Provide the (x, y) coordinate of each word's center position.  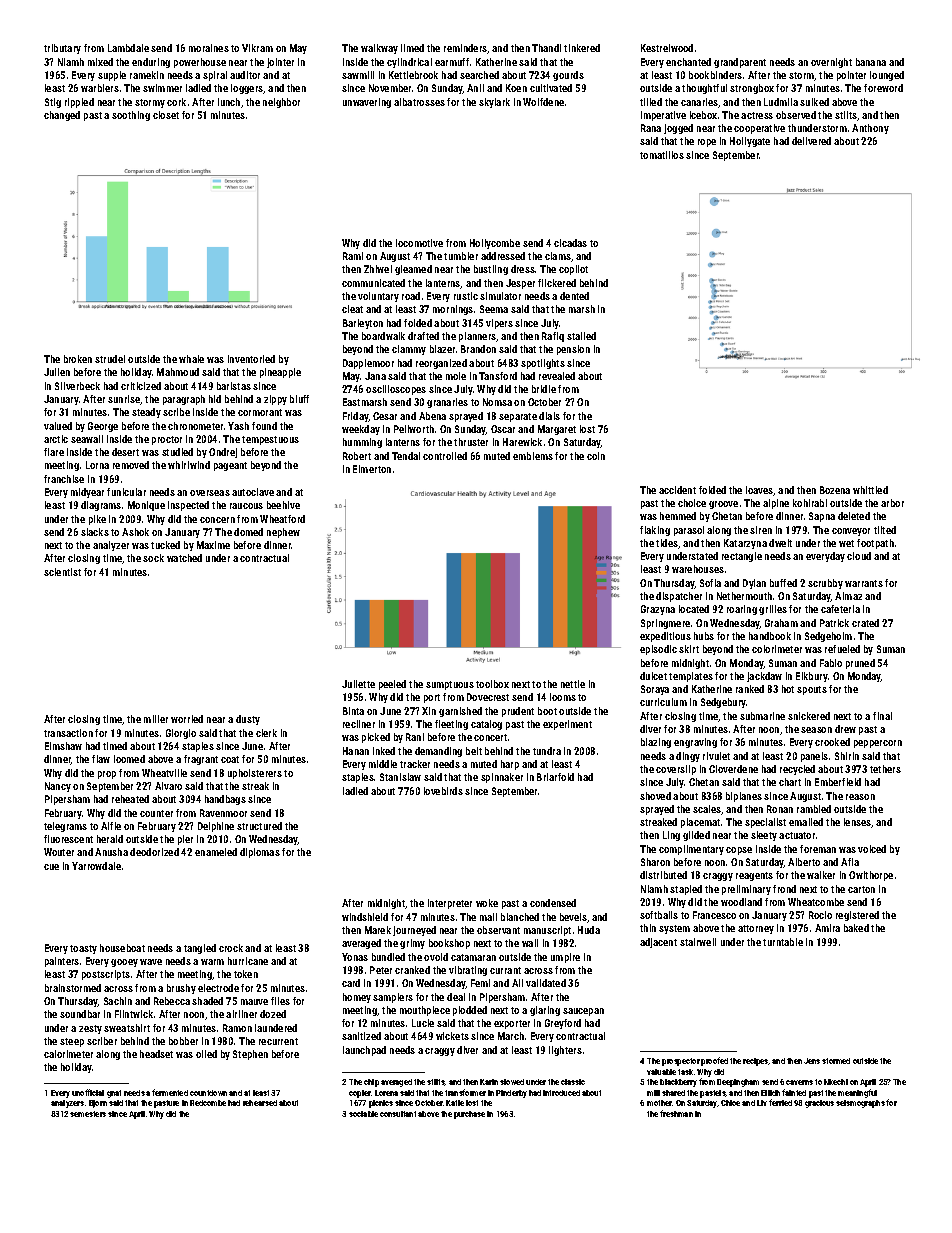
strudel (110, 359)
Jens (812, 1061)
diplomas (260, 853)
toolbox (492, 684)
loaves (760, 491)
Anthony (870, 129)
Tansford (498, 376)
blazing (656, 743)
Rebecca (172, 1001)
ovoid (436, 957)
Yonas (355, 957)
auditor (245, 75)
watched (184, 558)
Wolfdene (543, 102)
